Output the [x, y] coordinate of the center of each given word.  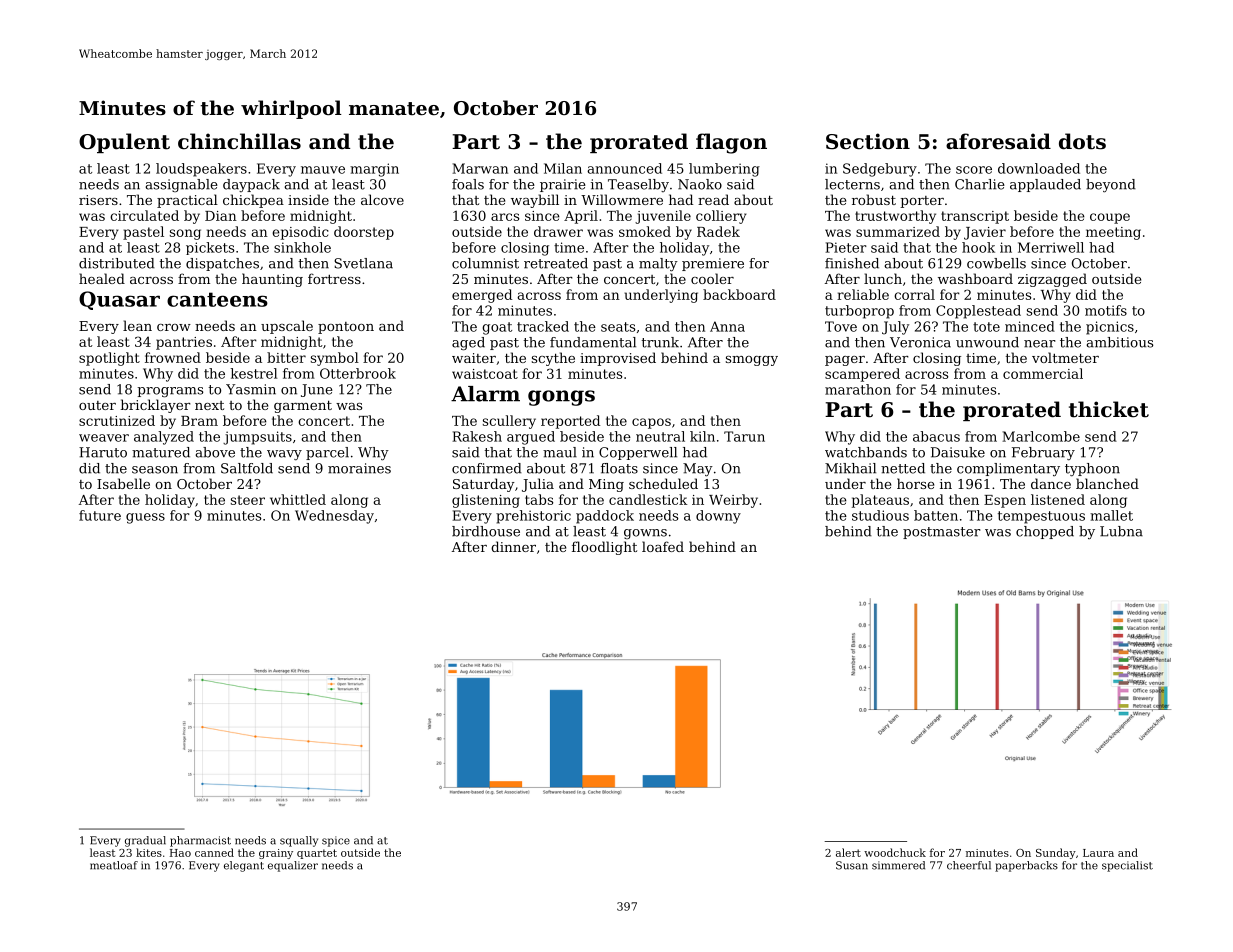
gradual [145, 841]
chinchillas [239, 141]
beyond [1111, 186]
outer [97, 405]
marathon [858, 389]
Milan [563, 168]
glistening [486, 501]
